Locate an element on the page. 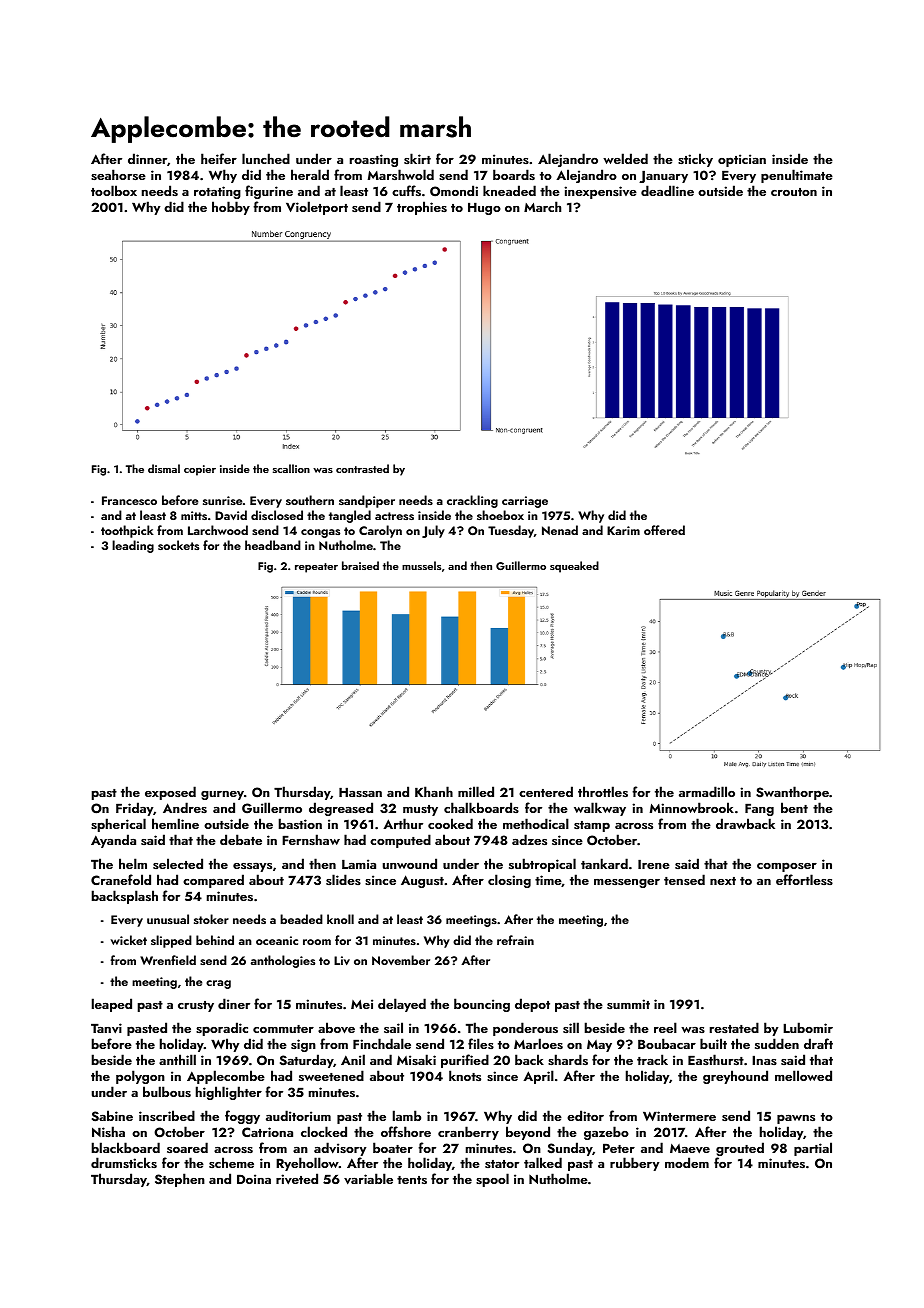 The width and height of the image is (924, 1308). Stephen is located at coordinates (180, 1180).
